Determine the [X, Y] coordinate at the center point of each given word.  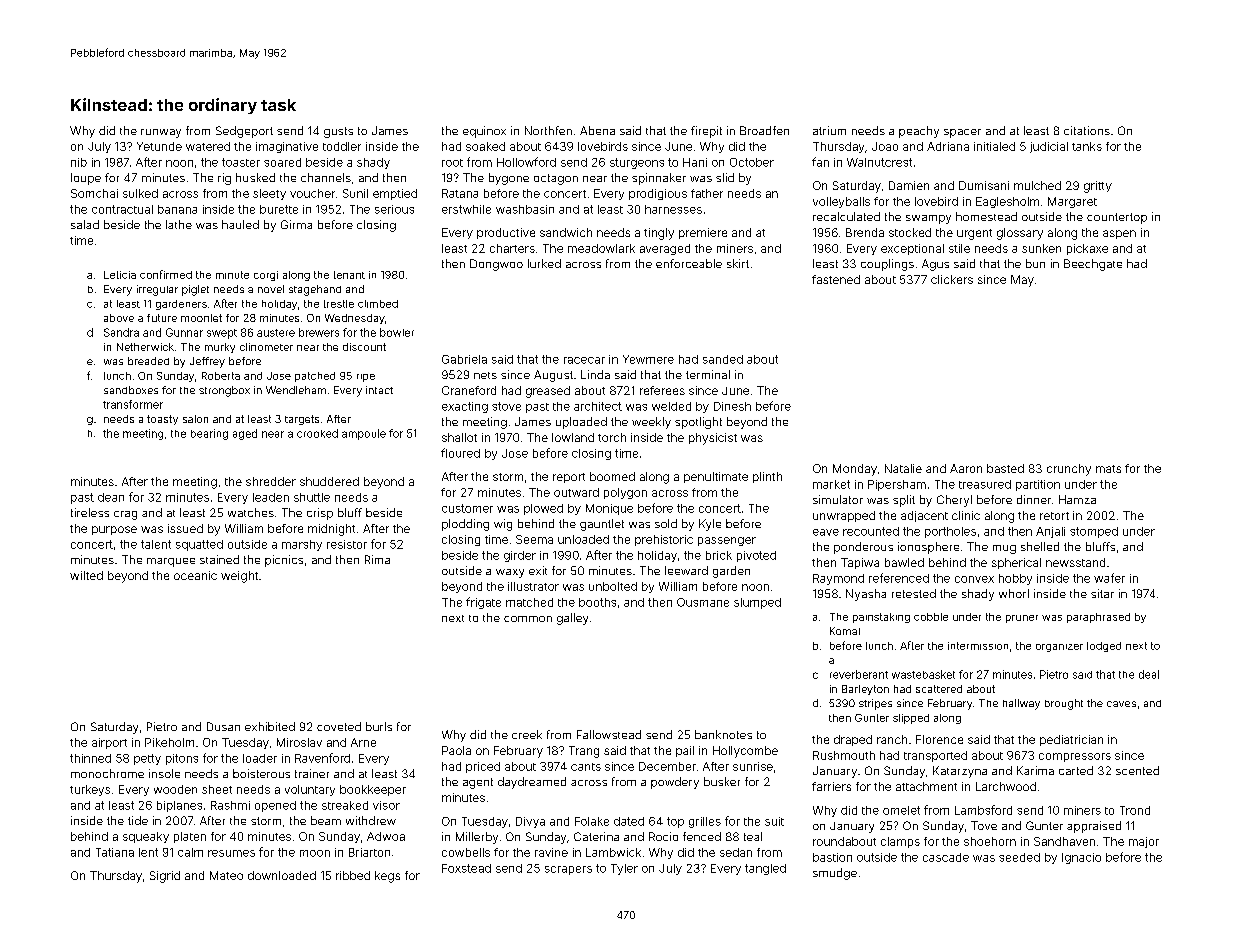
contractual [122, 209]
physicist [713, 439]
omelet [901, 810]
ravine [551, 852]
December [667, 766]
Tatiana [115, 852]
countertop [1117, 218]
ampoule [364, 434]
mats [1108, 469]
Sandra [121, 332]
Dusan [223, 726]
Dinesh [732, 406]
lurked [544, 263]
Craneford [469, 390]
